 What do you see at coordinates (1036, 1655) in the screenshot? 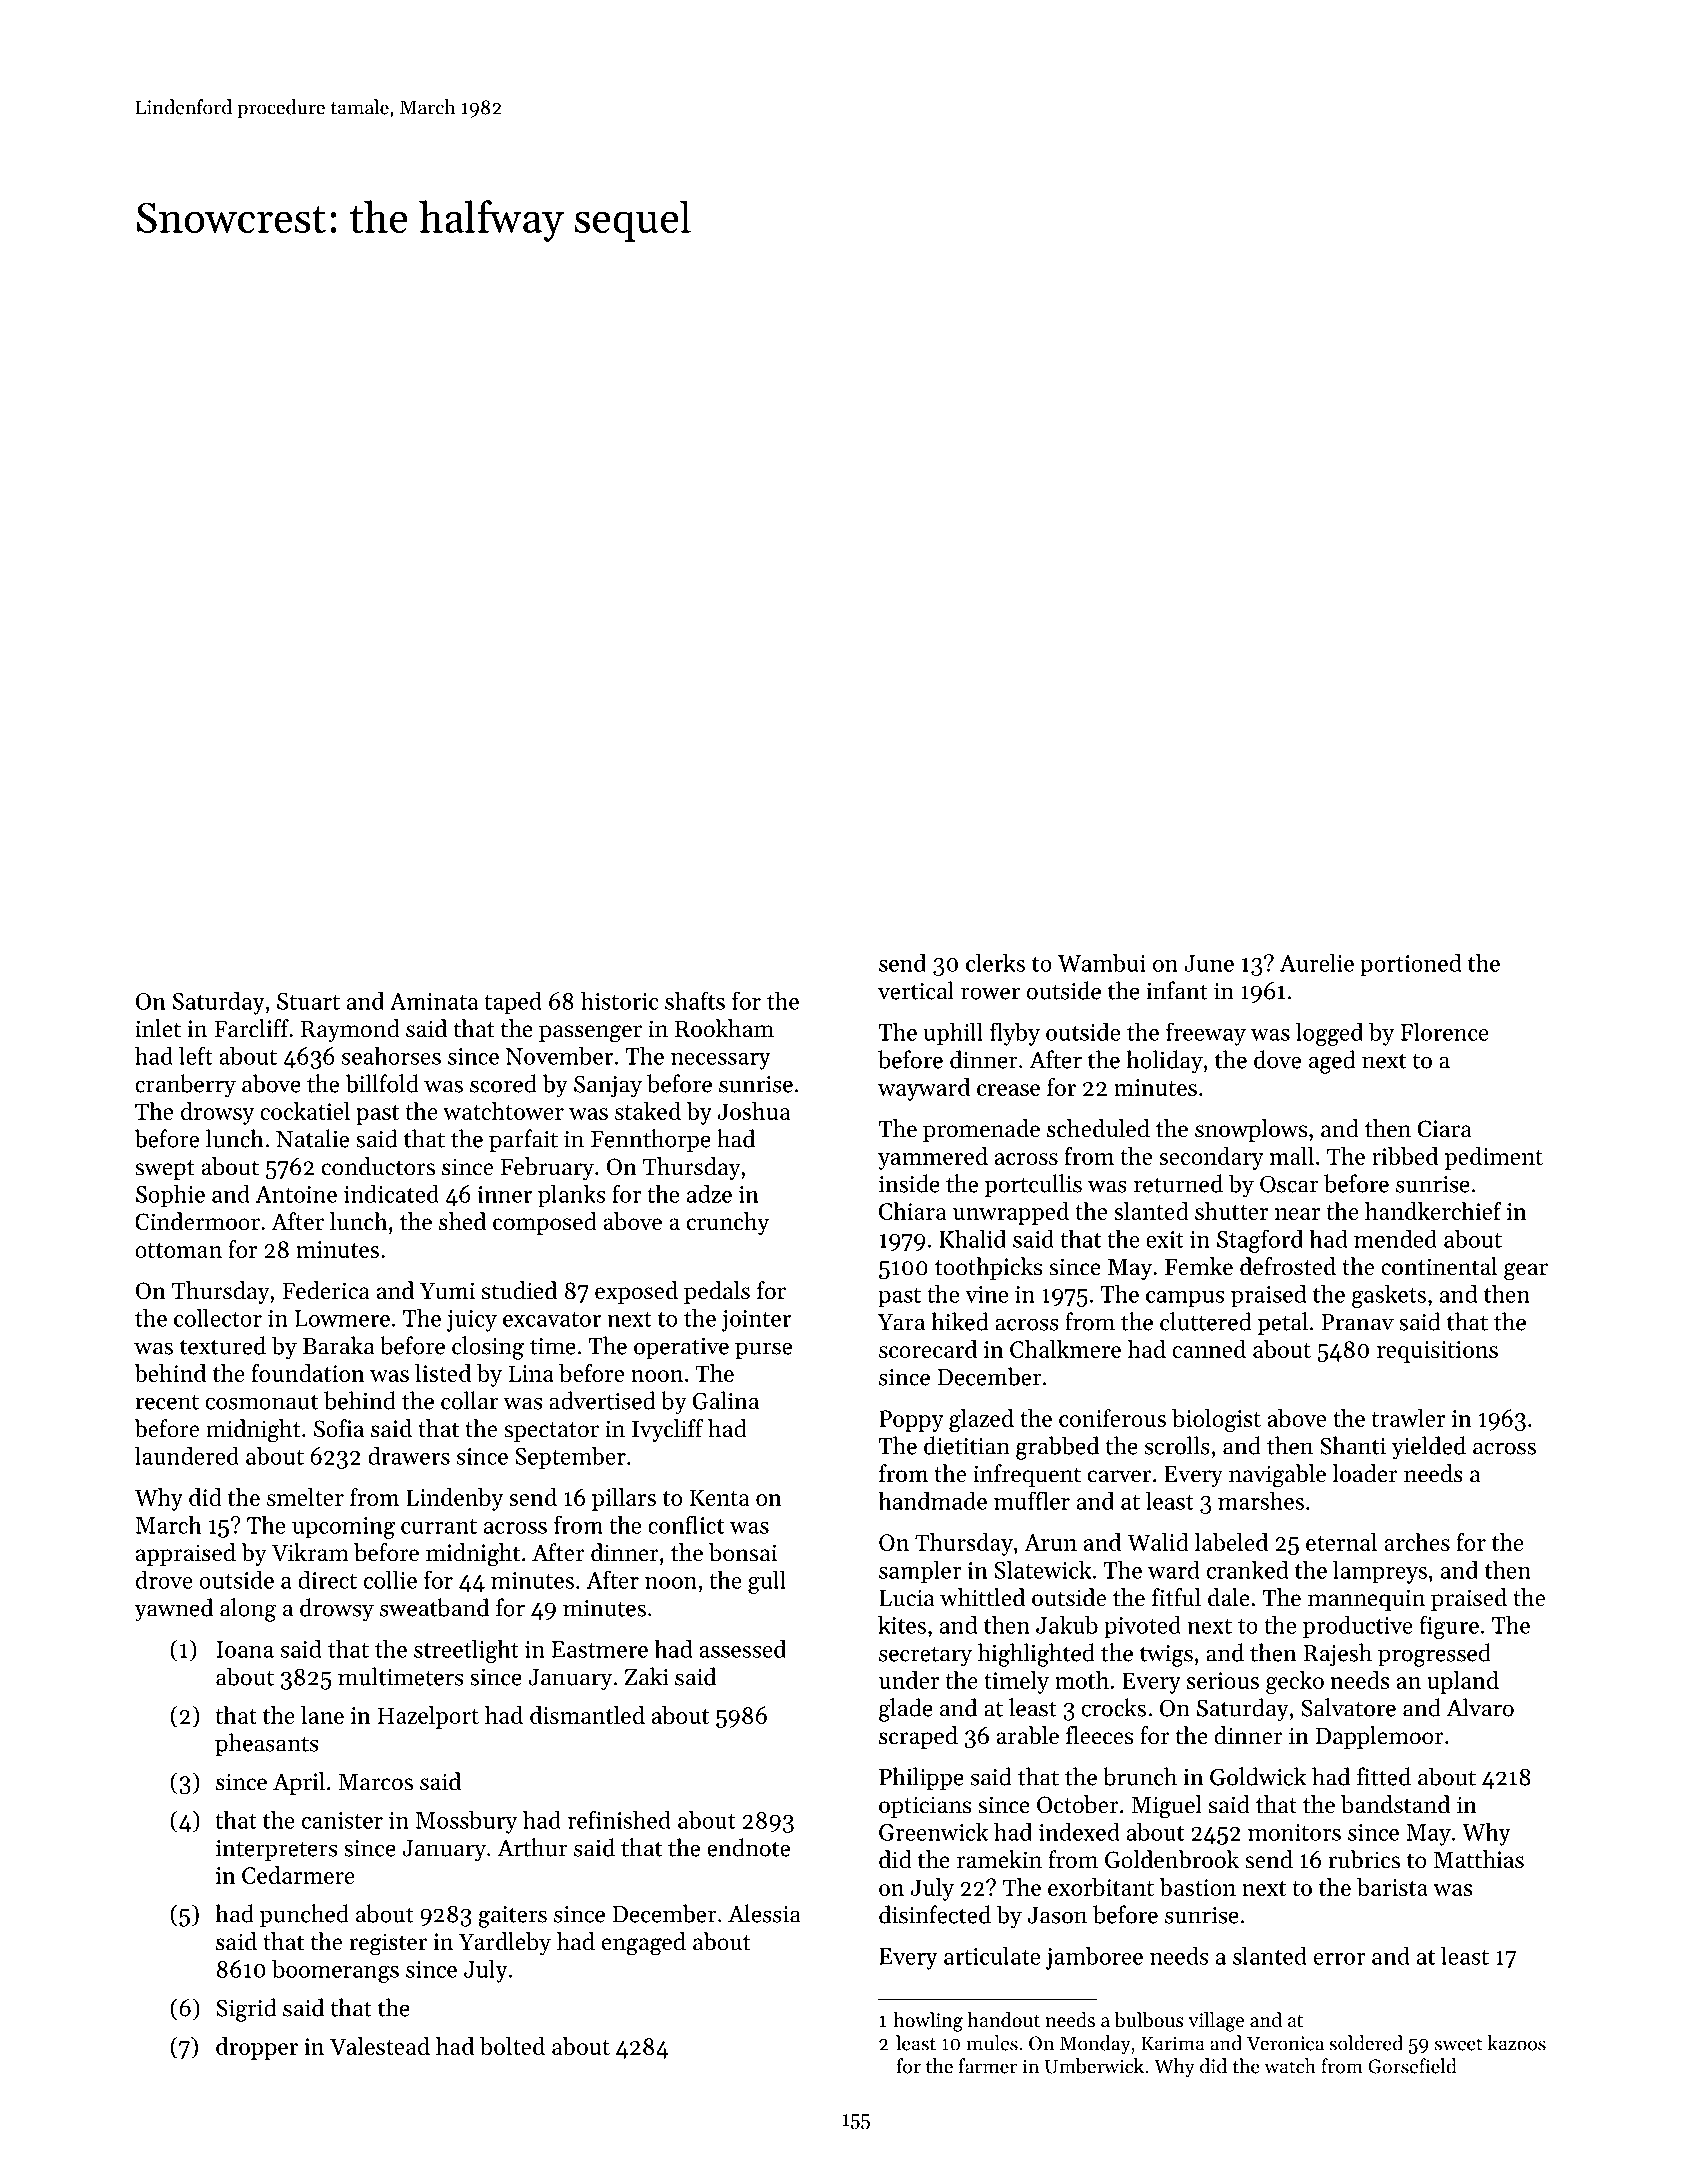
I see `highlighted` at bounding box center [1036, 1655].
